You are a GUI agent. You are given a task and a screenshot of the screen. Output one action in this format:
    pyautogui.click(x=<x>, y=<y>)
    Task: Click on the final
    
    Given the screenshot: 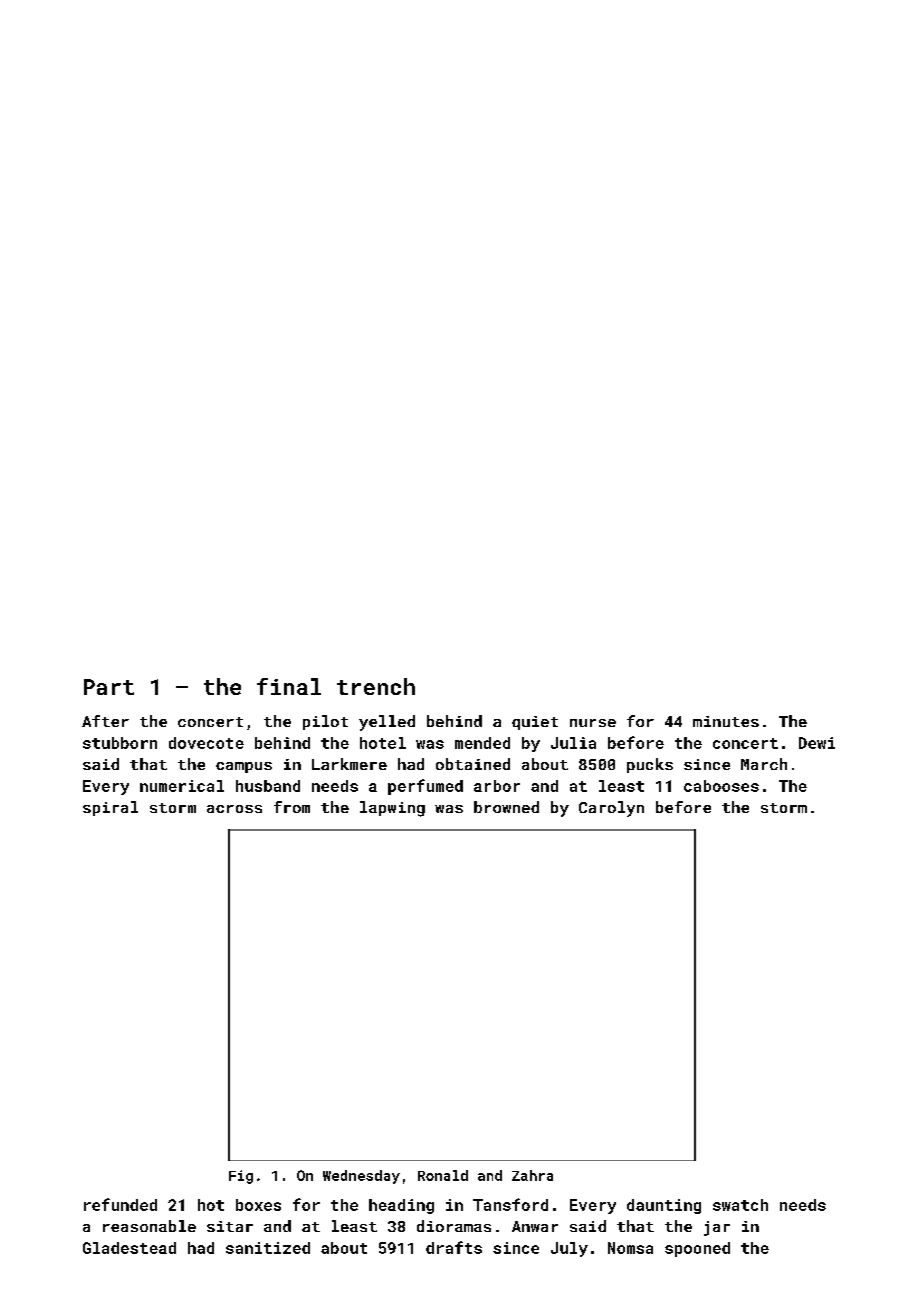 What is the action you would take?
    pyautogui.click(x=289, y=686)
